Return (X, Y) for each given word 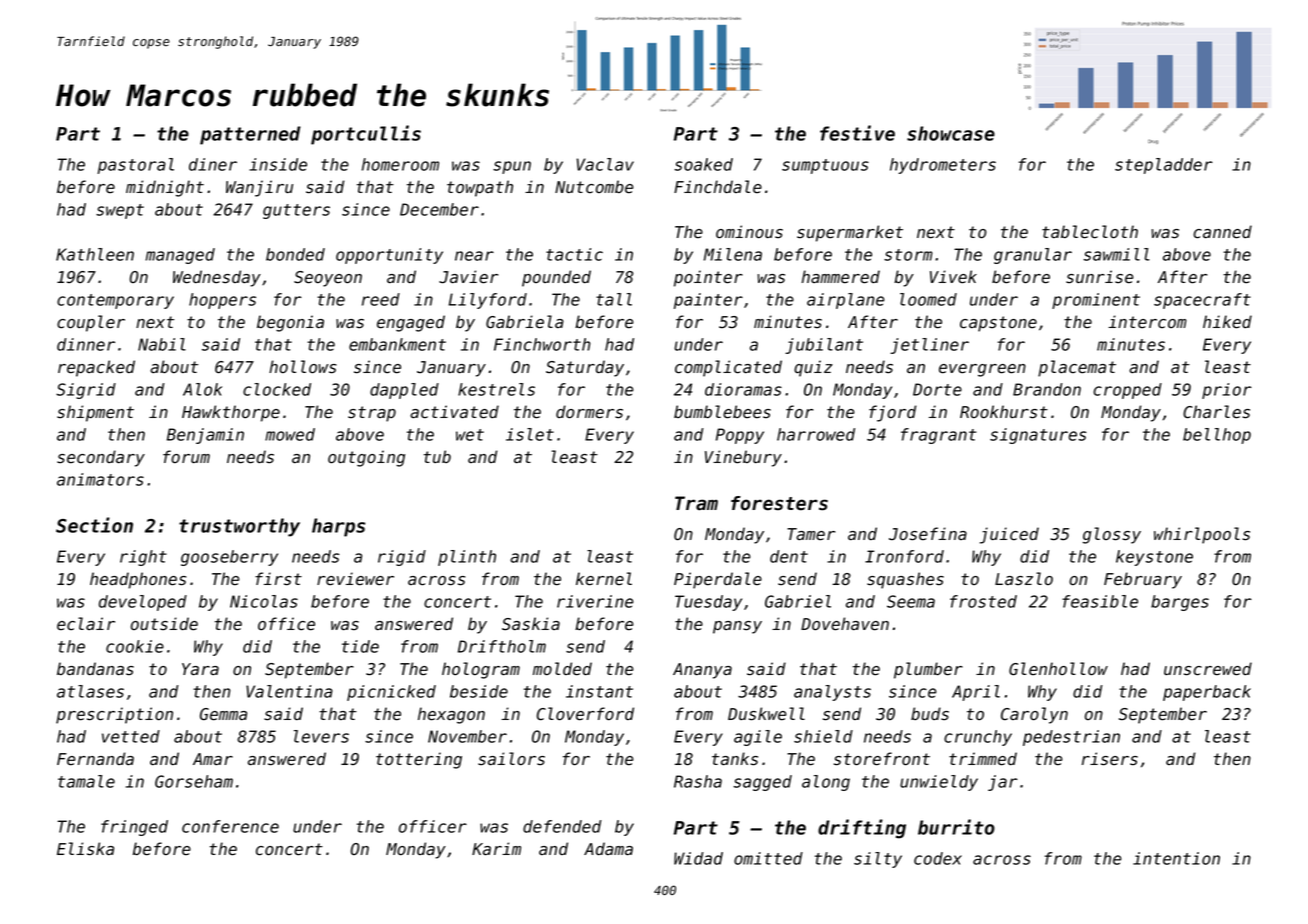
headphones (138, 580)
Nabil (162, 344)
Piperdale (718, 580)
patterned (250, 135)
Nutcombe (594, 187)
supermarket (850, 233)
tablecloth (1090, 232)
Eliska (85, 849)
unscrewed (1208, 669)
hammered (841, 277)
